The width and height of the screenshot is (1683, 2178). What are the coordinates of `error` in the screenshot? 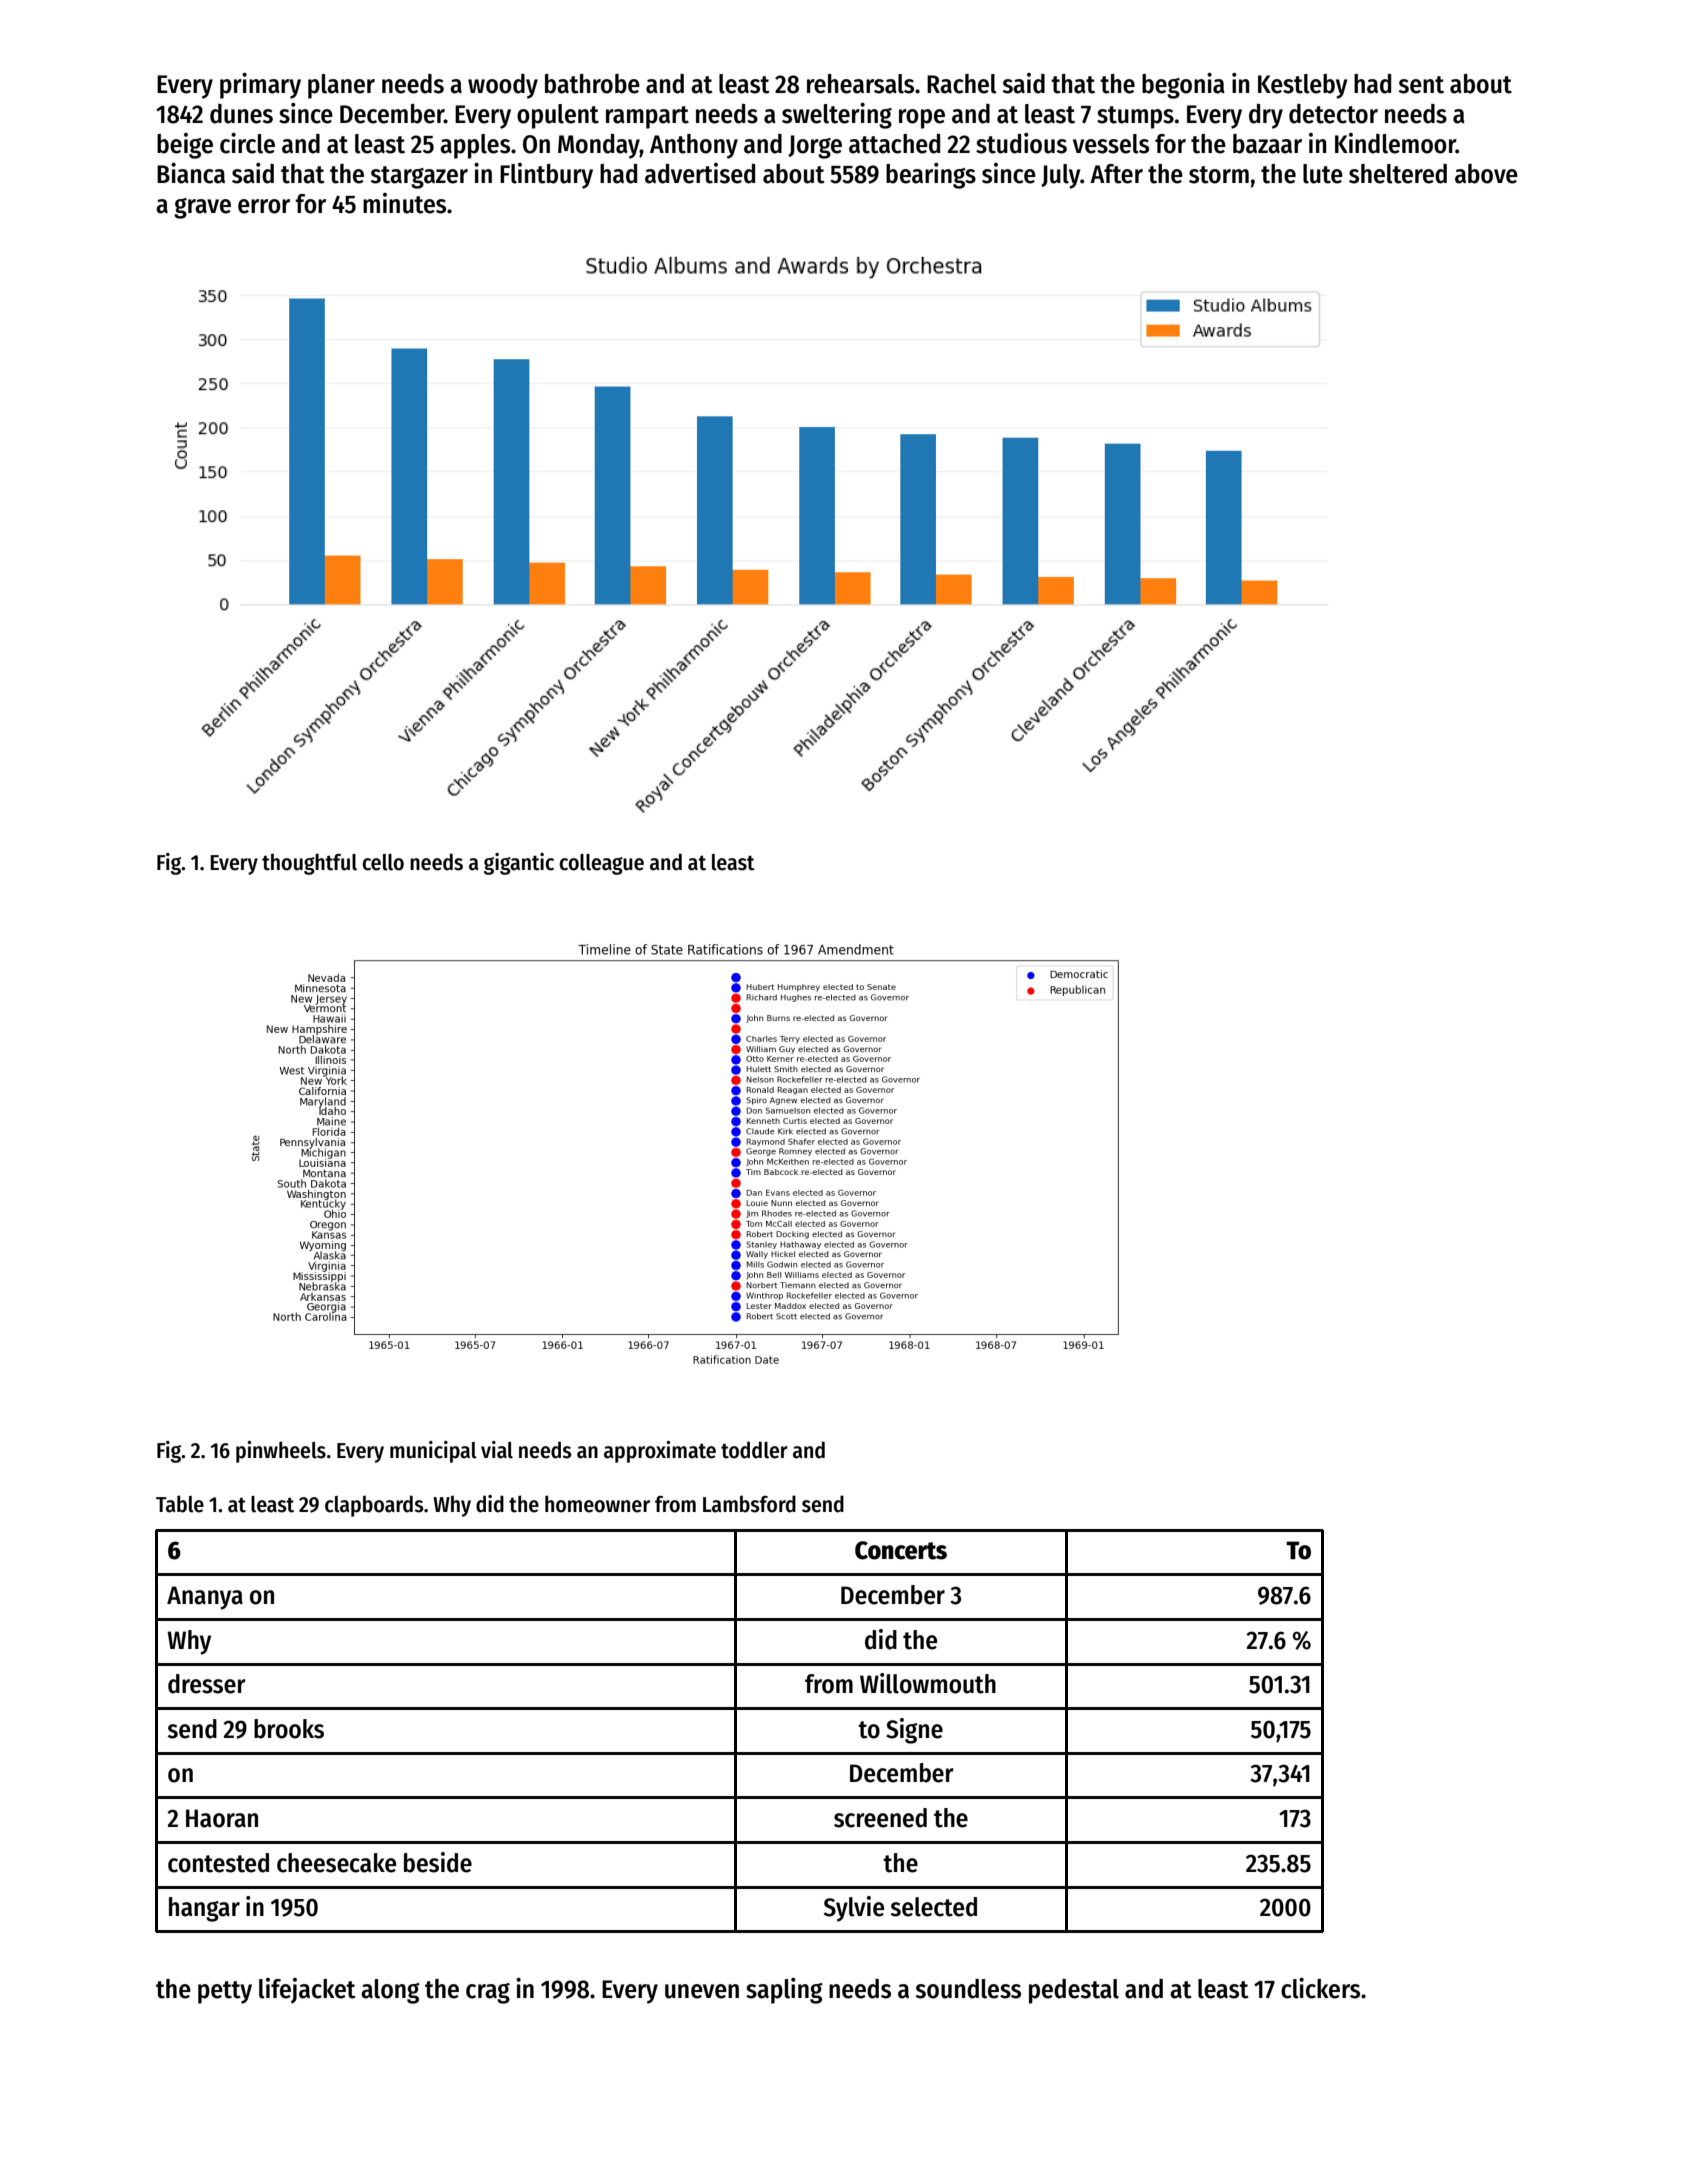 It's located at (264, 206).
